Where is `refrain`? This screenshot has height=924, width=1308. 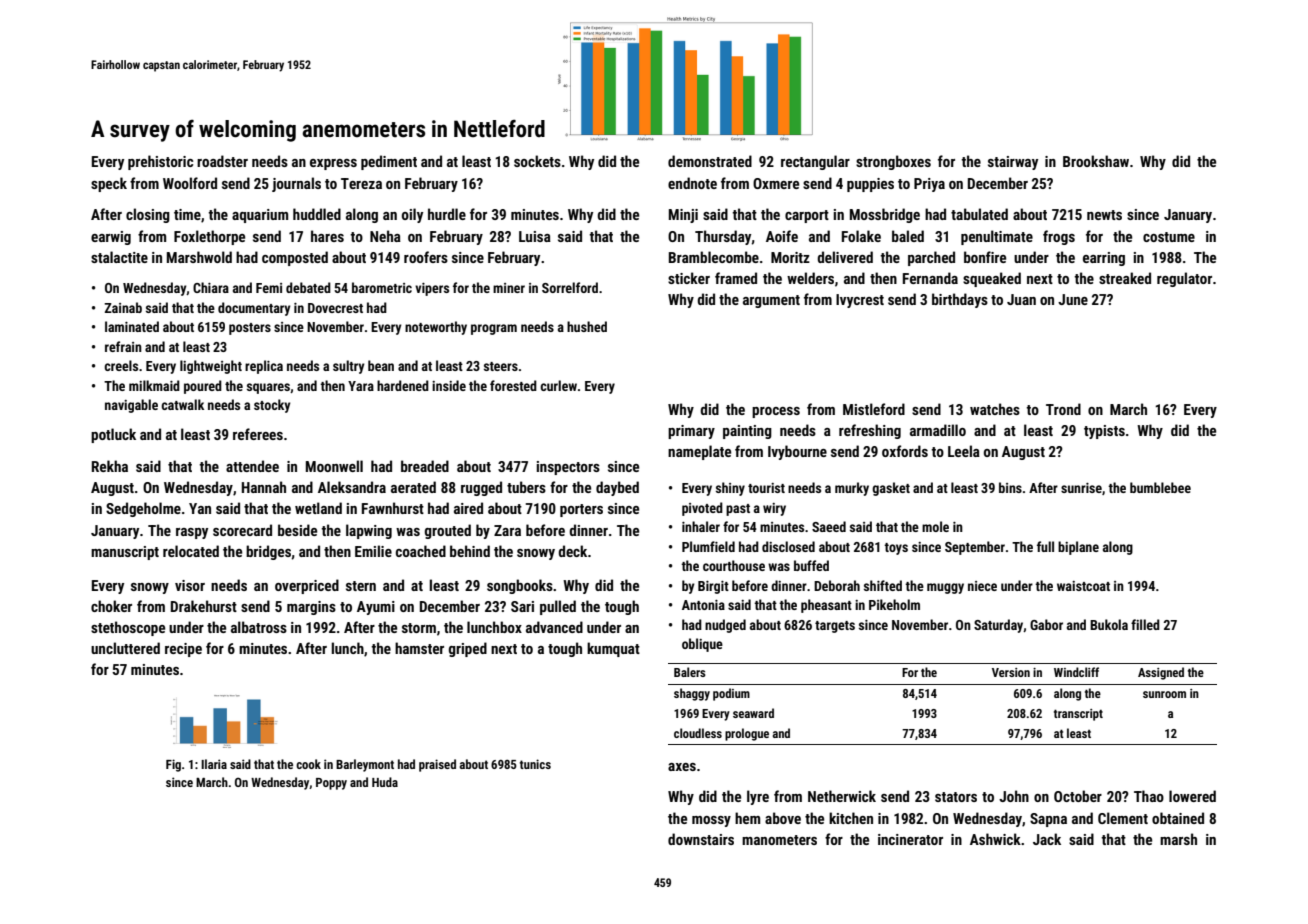
refrain is located at coordinates (123, 346).
